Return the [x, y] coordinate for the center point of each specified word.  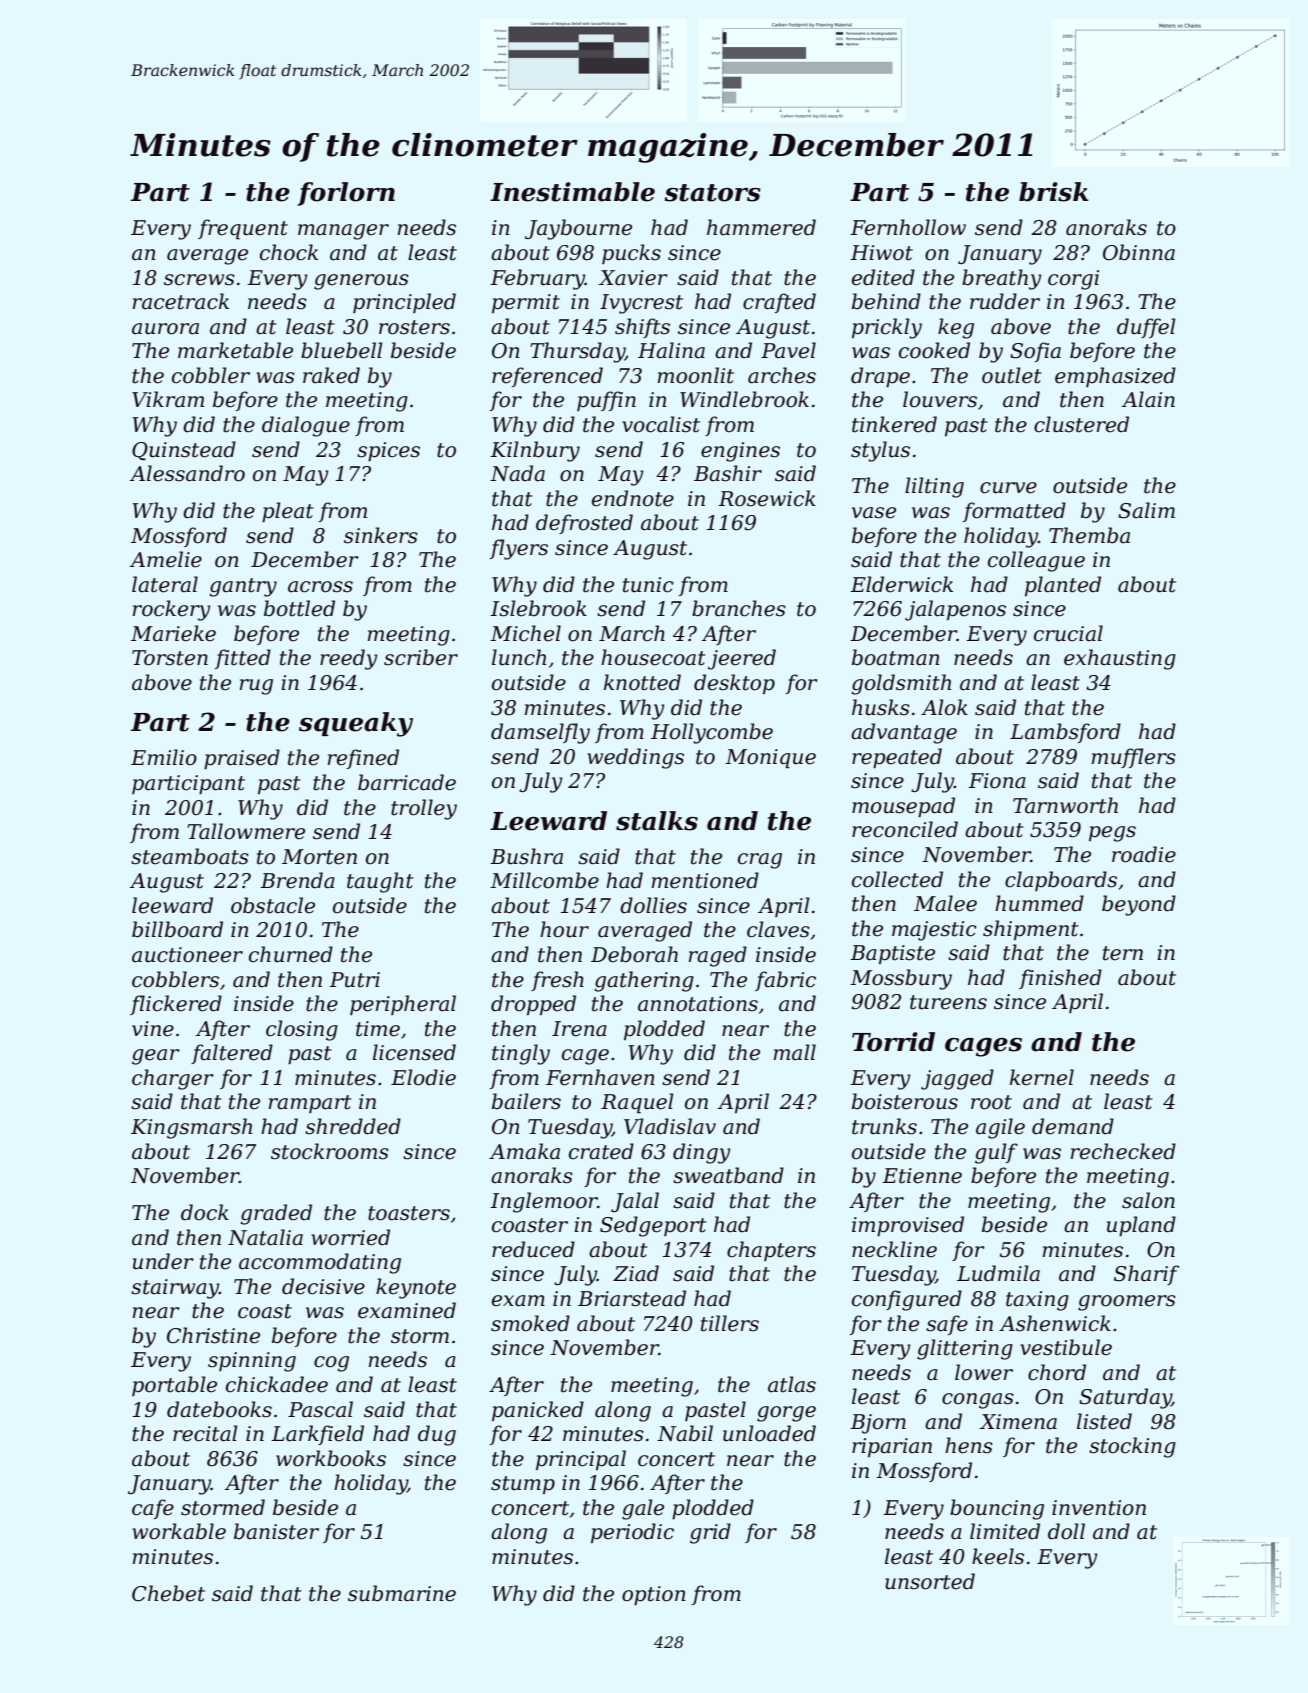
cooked [934, 350]
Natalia [265, 1237]
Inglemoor [544, 1202]
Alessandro [187, 473]
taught [380, 882]
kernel [1042, 1077]
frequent [243, 229]
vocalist [661, 424]
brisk [1054, 192]
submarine [402, 1593]
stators [713, 193]
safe [947, 1325]
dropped [533, 1005]
